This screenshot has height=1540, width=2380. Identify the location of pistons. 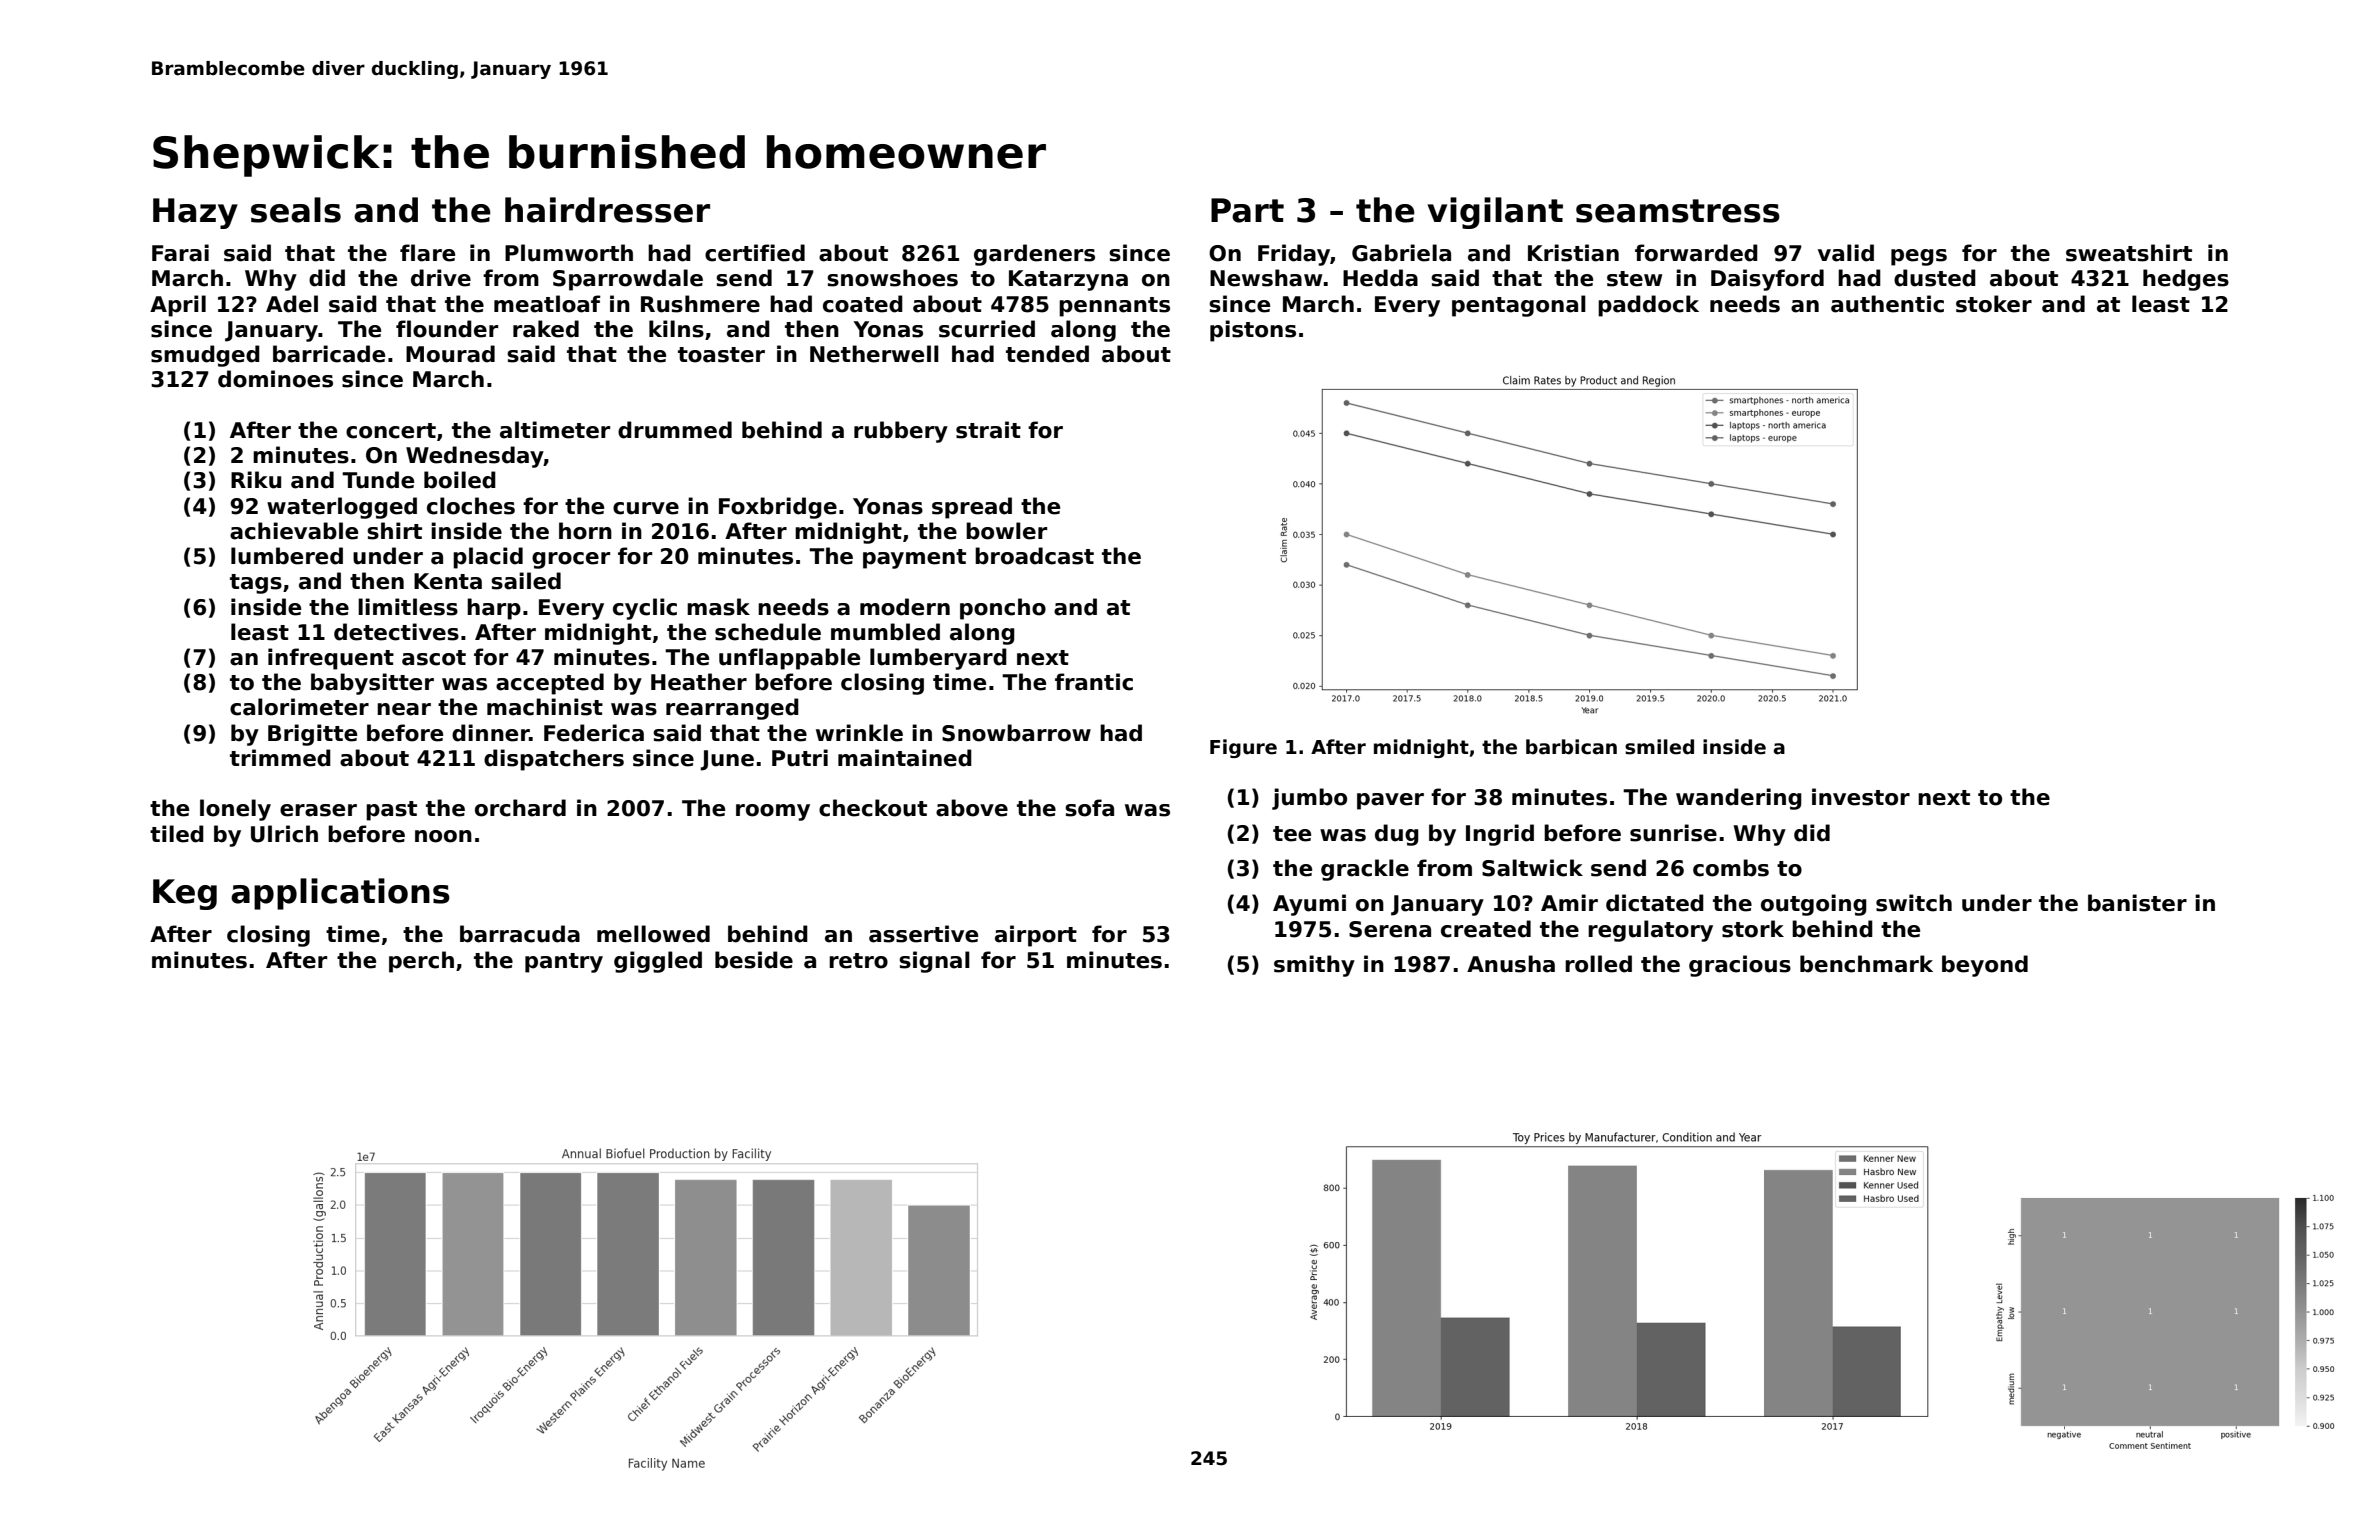
(1253, 331).
